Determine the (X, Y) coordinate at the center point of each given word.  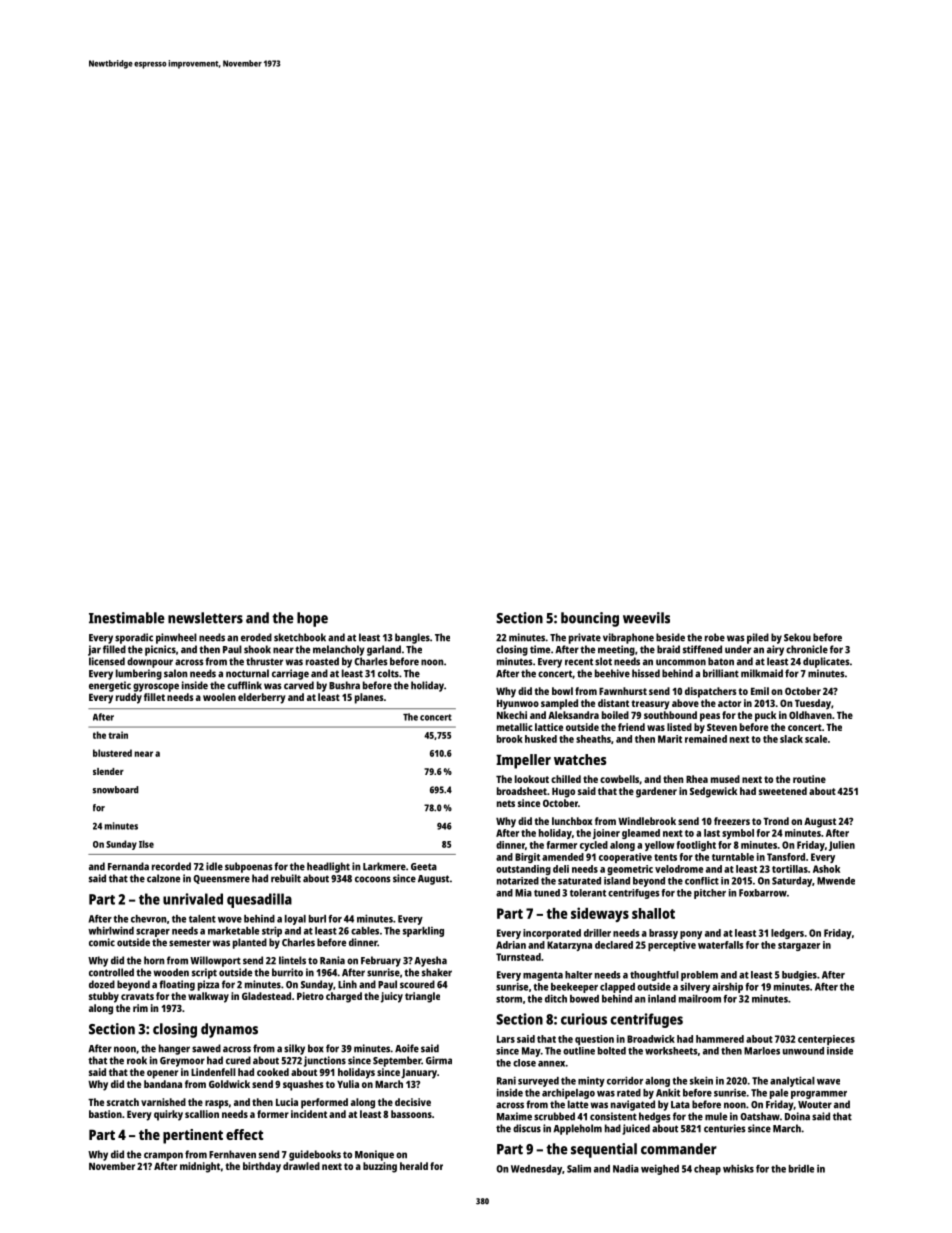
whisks (738, 1169)
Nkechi (512, 715)
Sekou (797, 637)
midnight (200, 1167)
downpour (150, 662)
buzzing (380, 1167)
